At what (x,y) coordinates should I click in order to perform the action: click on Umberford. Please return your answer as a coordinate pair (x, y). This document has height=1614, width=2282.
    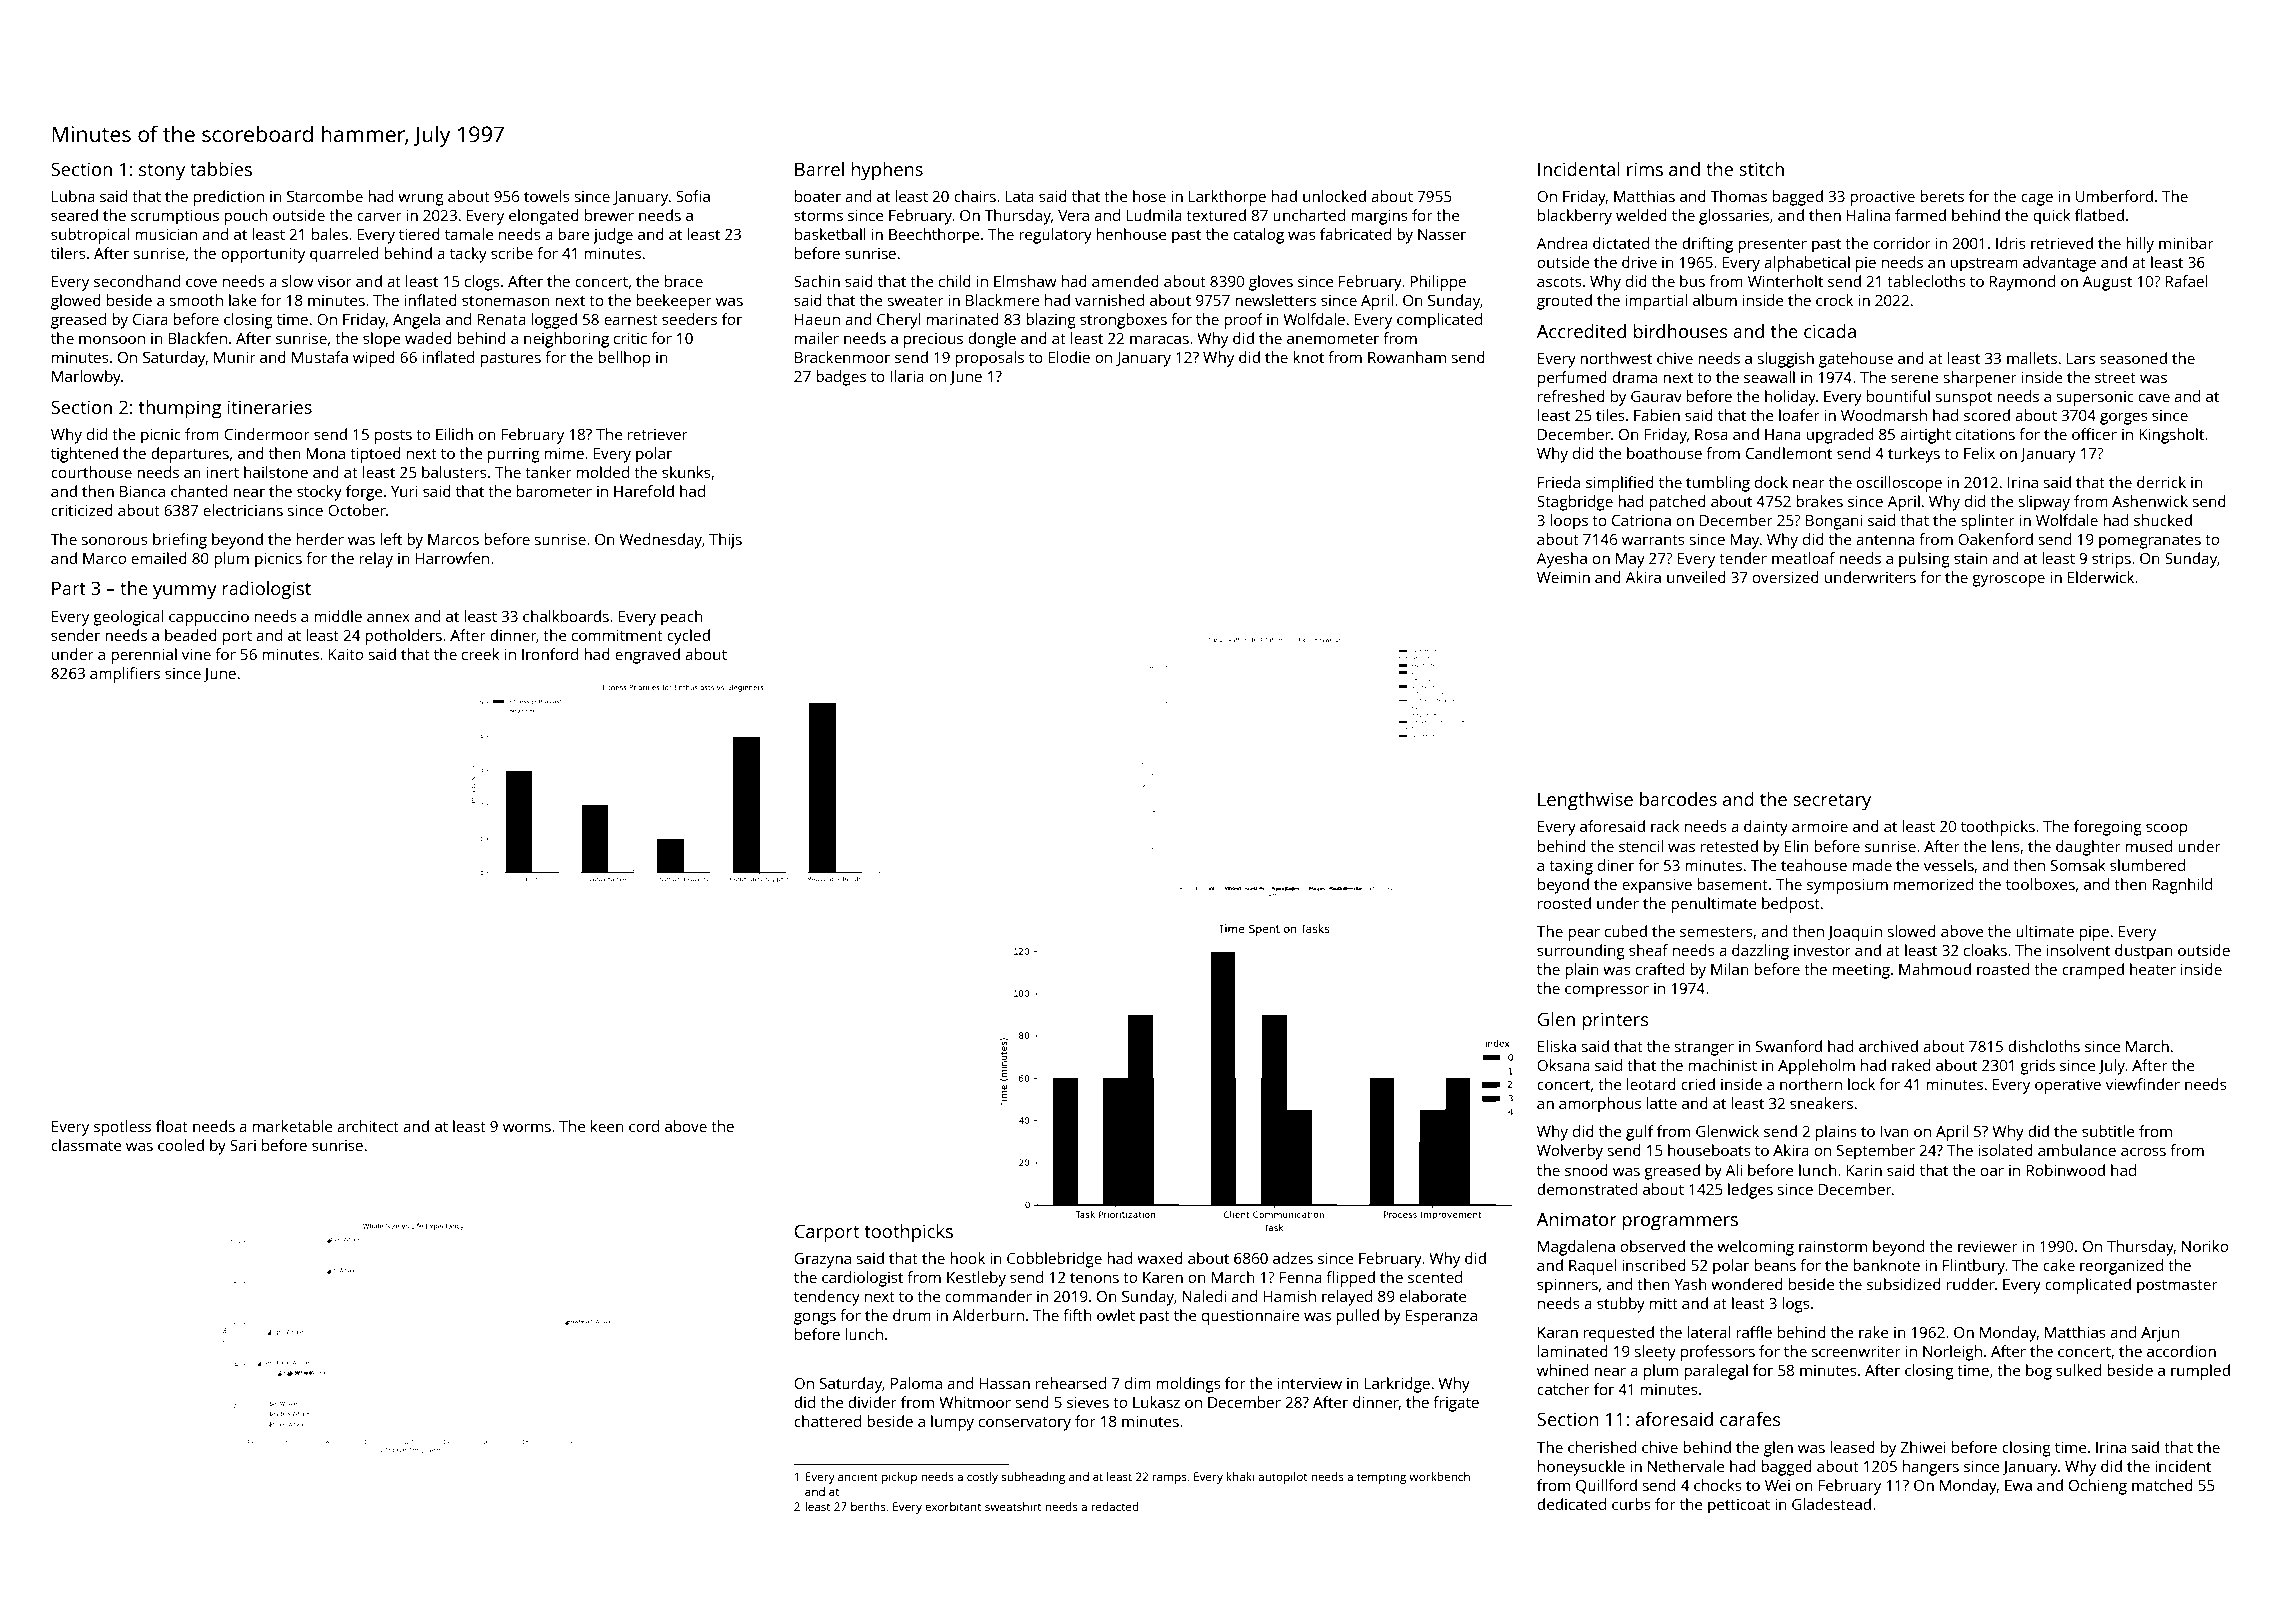
    Looking at the image, I should click on (2114, 196).
